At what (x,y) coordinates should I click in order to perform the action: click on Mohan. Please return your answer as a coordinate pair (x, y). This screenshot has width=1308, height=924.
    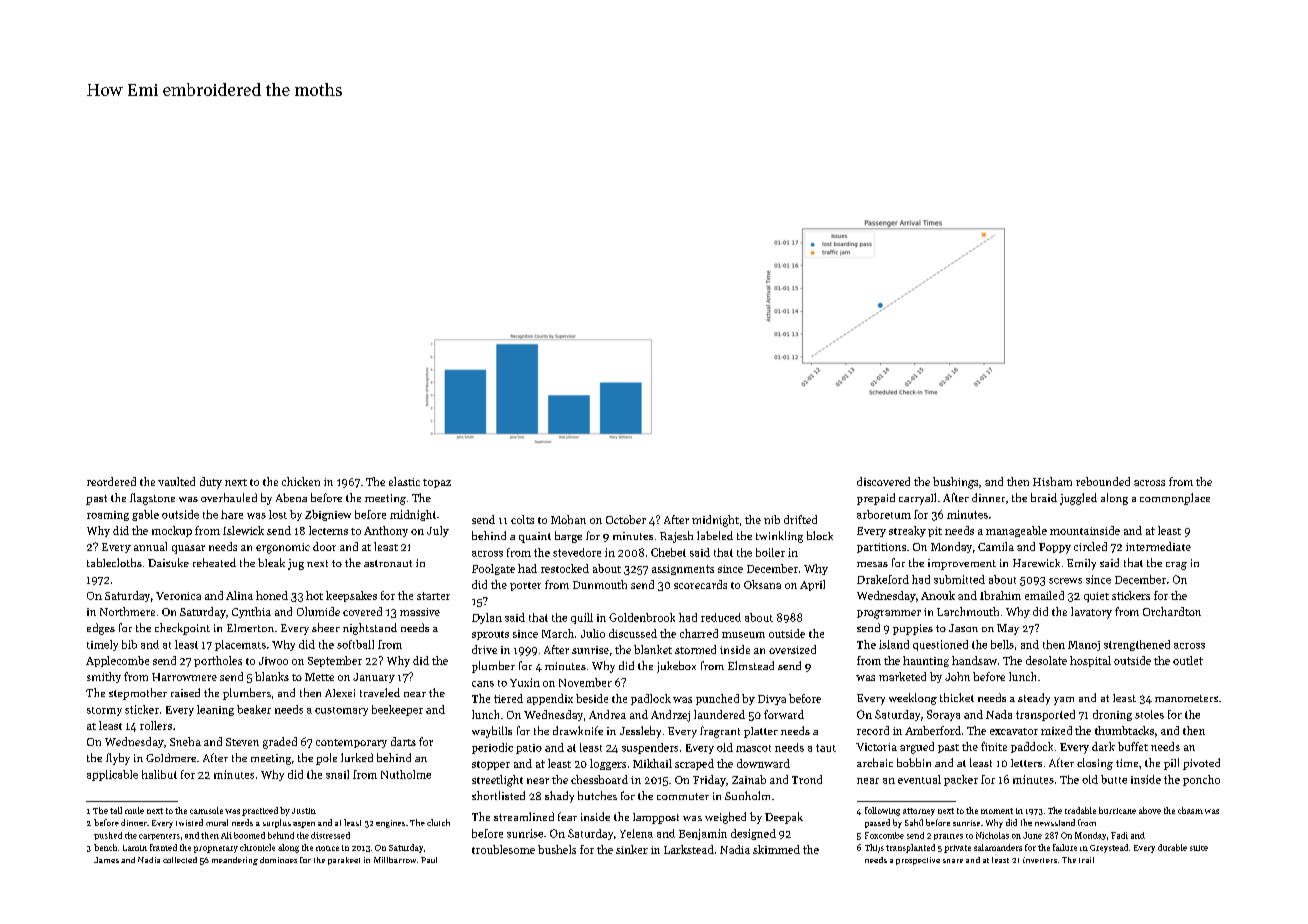
    Looking at the image, I should click on (568, 519).
